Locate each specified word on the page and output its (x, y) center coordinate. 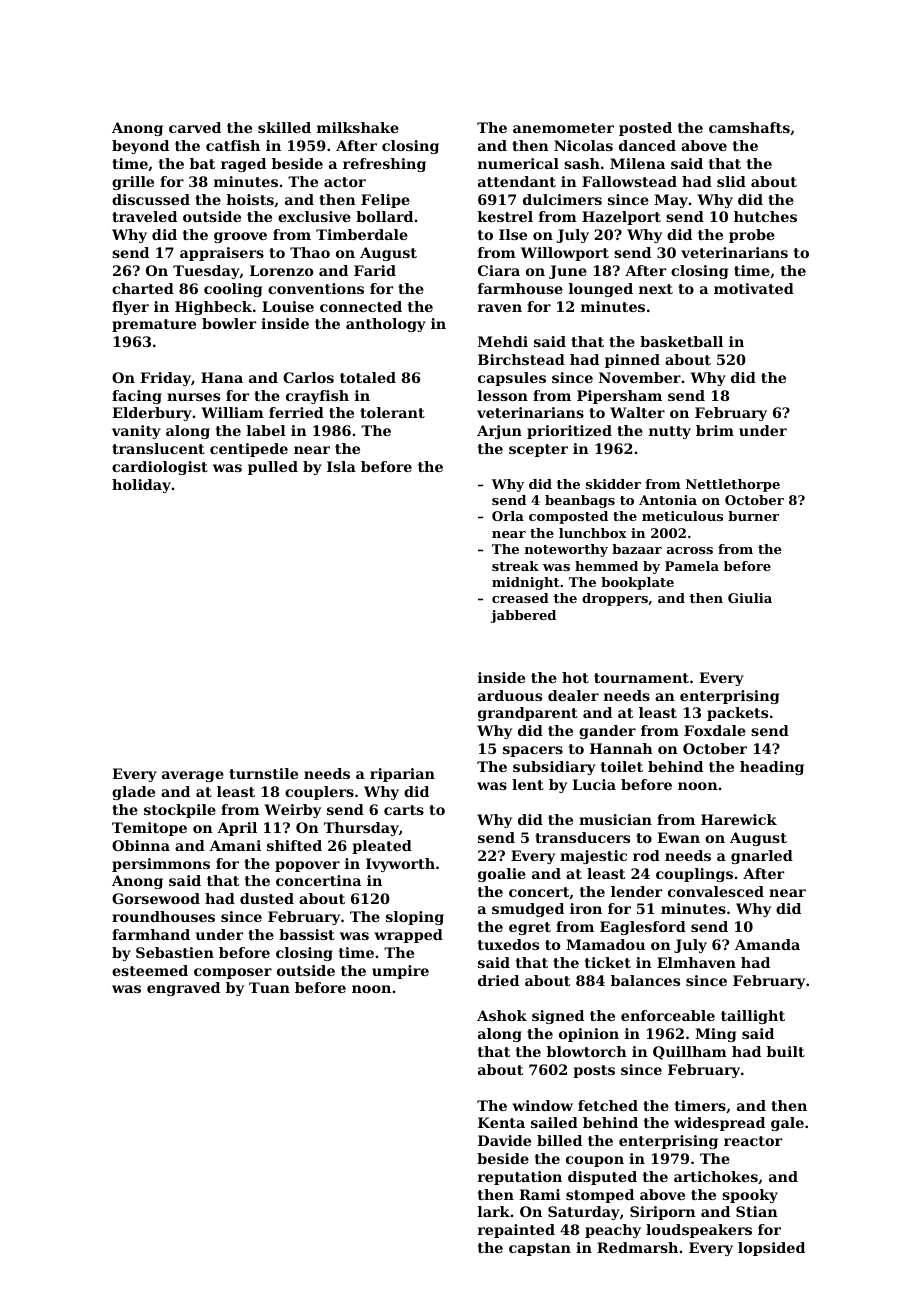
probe (752, 236)
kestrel (505, 216)
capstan (540, 1249)
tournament (641, 678)
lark (494, 1211)
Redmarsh (637, 1247)
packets (737, 714)
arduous (510, 695)
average (193, 776)
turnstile (263, 773)
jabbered (523, 616)
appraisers (222, 254)
